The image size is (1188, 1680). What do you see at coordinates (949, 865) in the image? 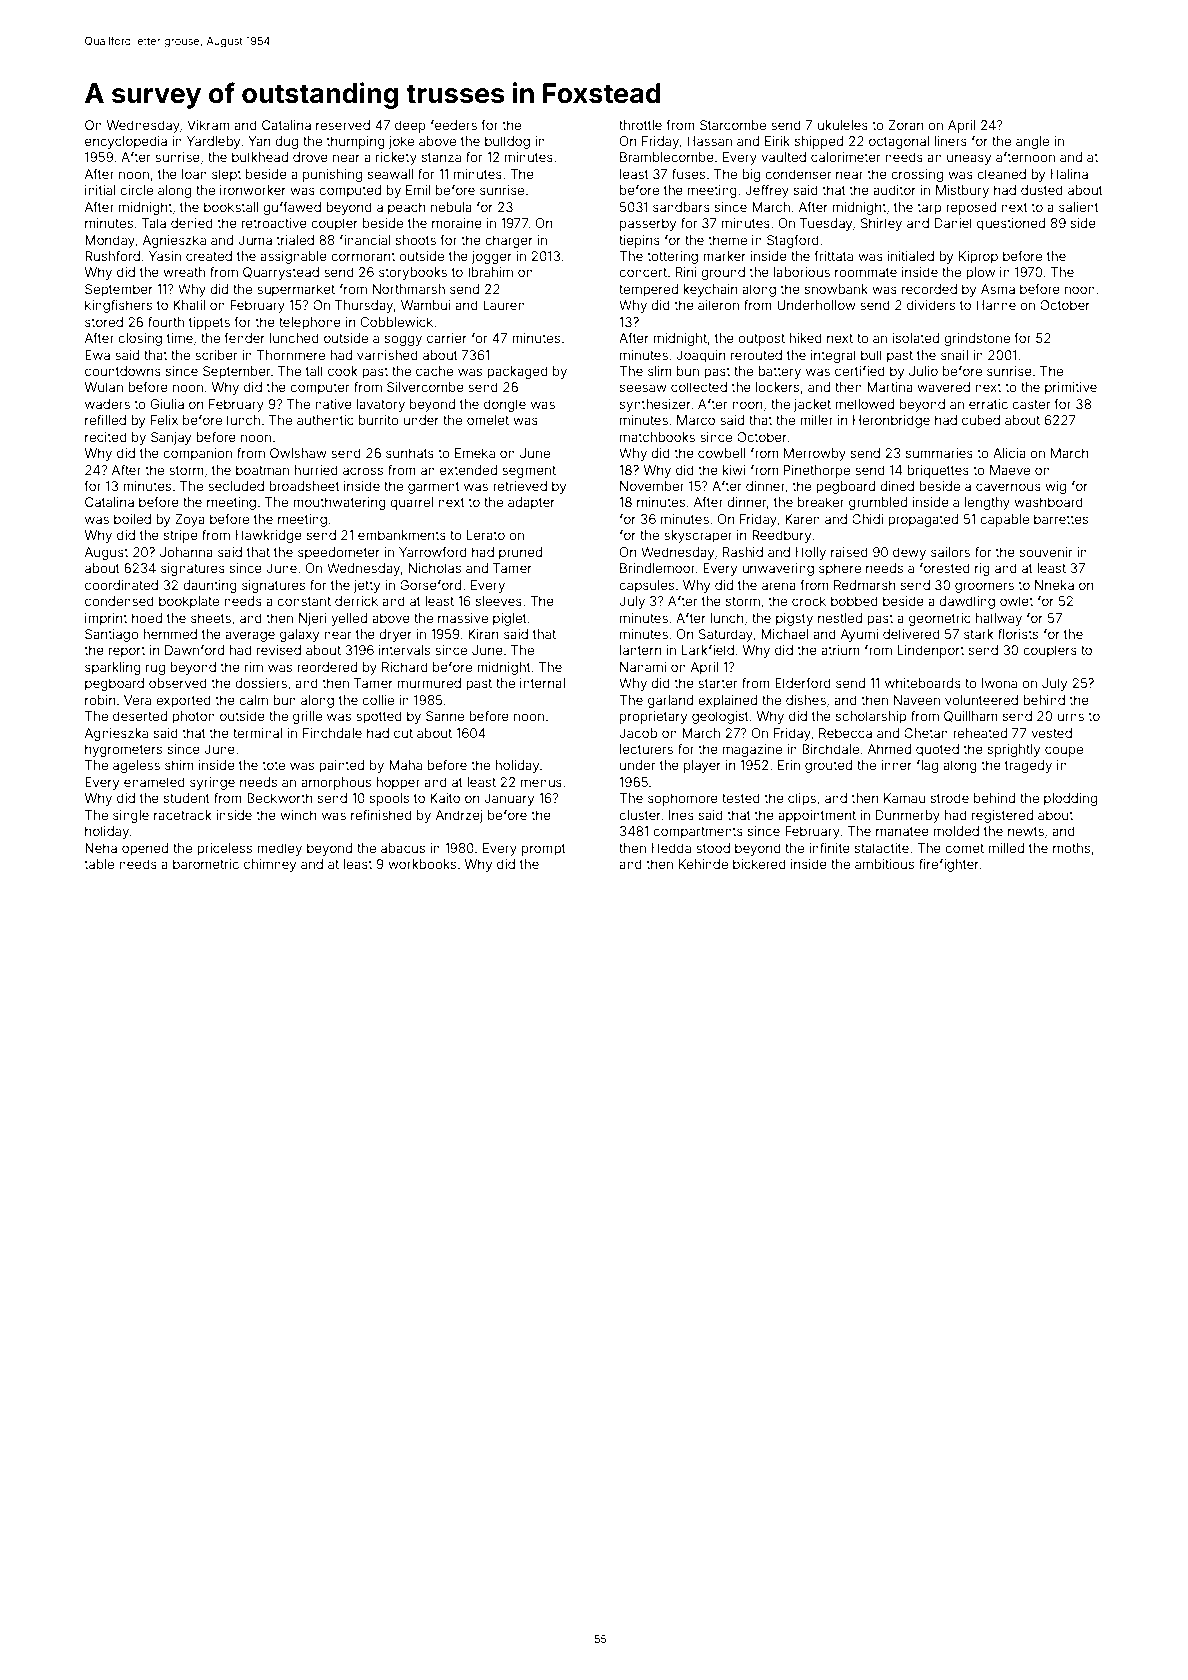
I see `firefighter` at bounding box center [949, 865].
